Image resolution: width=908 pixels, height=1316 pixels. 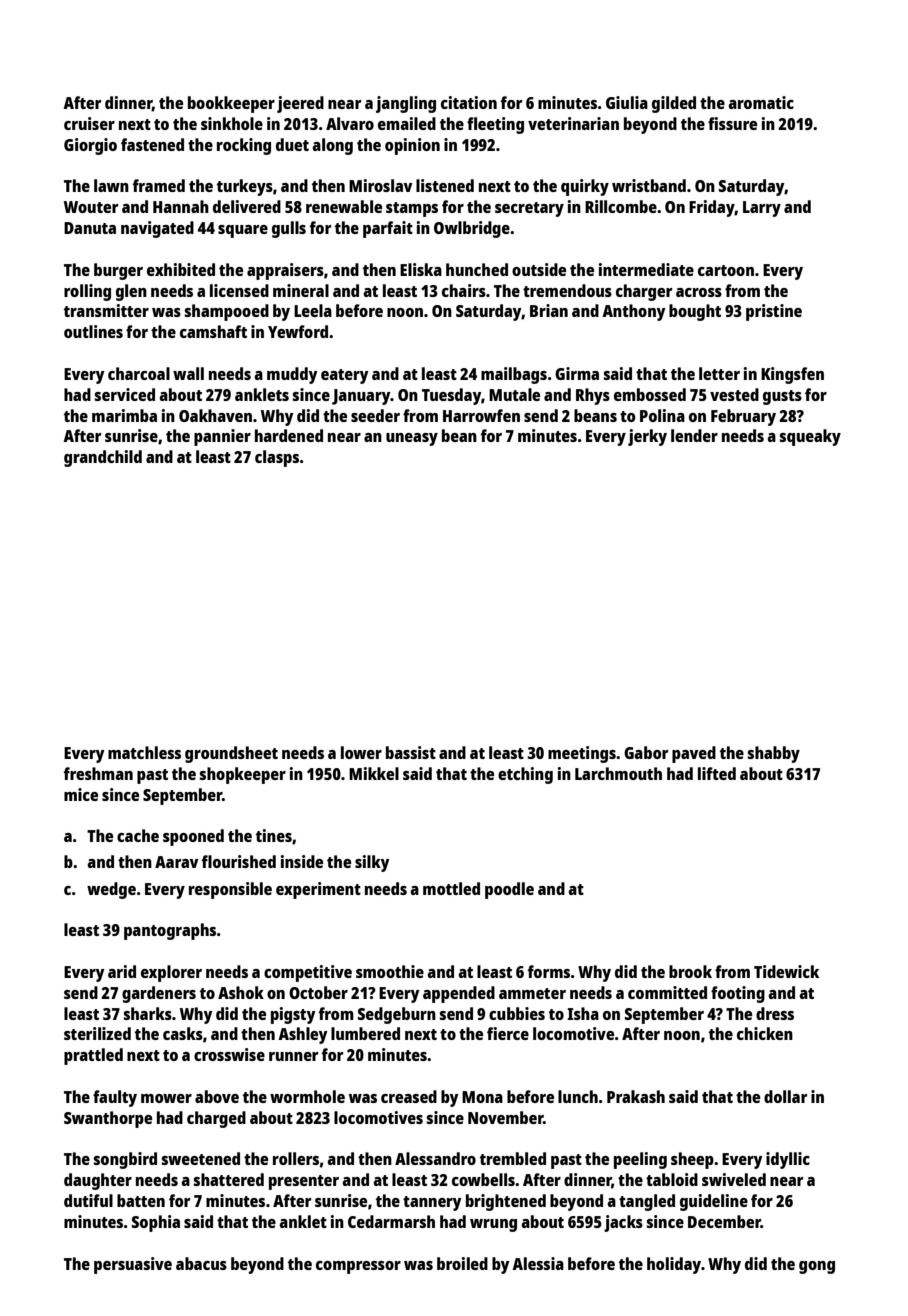 What do you see at coordinates (761, 102) in the screenshot?
I see `aromatic` at bounding box center [761, 102].
